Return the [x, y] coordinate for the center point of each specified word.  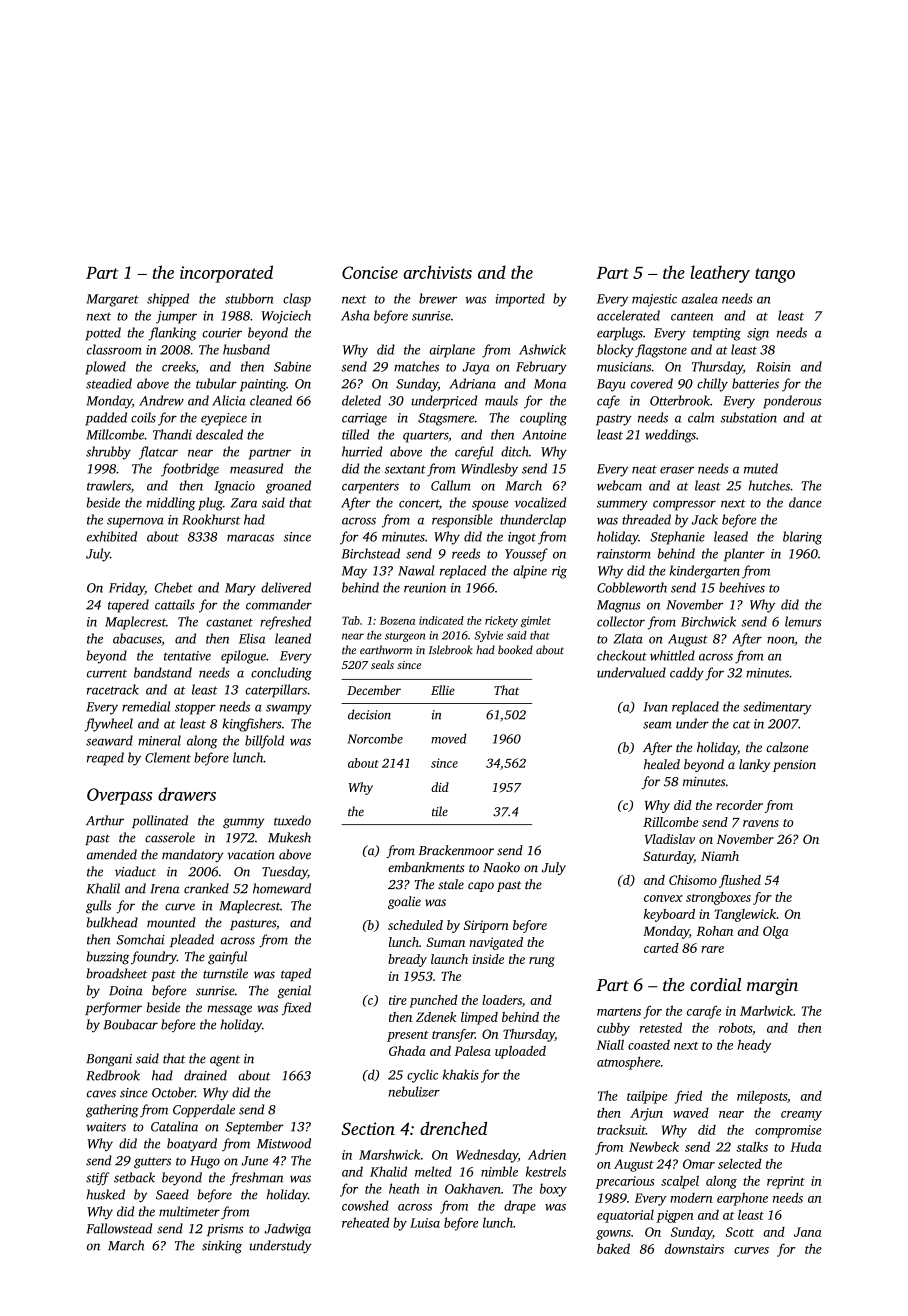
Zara [244, 503]
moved [449, 739]
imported [520, 300]
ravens [761, 823]
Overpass [119, 796]
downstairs [694, 1249]
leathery [720, 274]
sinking [222, 1247]
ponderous [792, 402]
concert [419, 504]
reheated [365, 1222]
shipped [168, 300]
